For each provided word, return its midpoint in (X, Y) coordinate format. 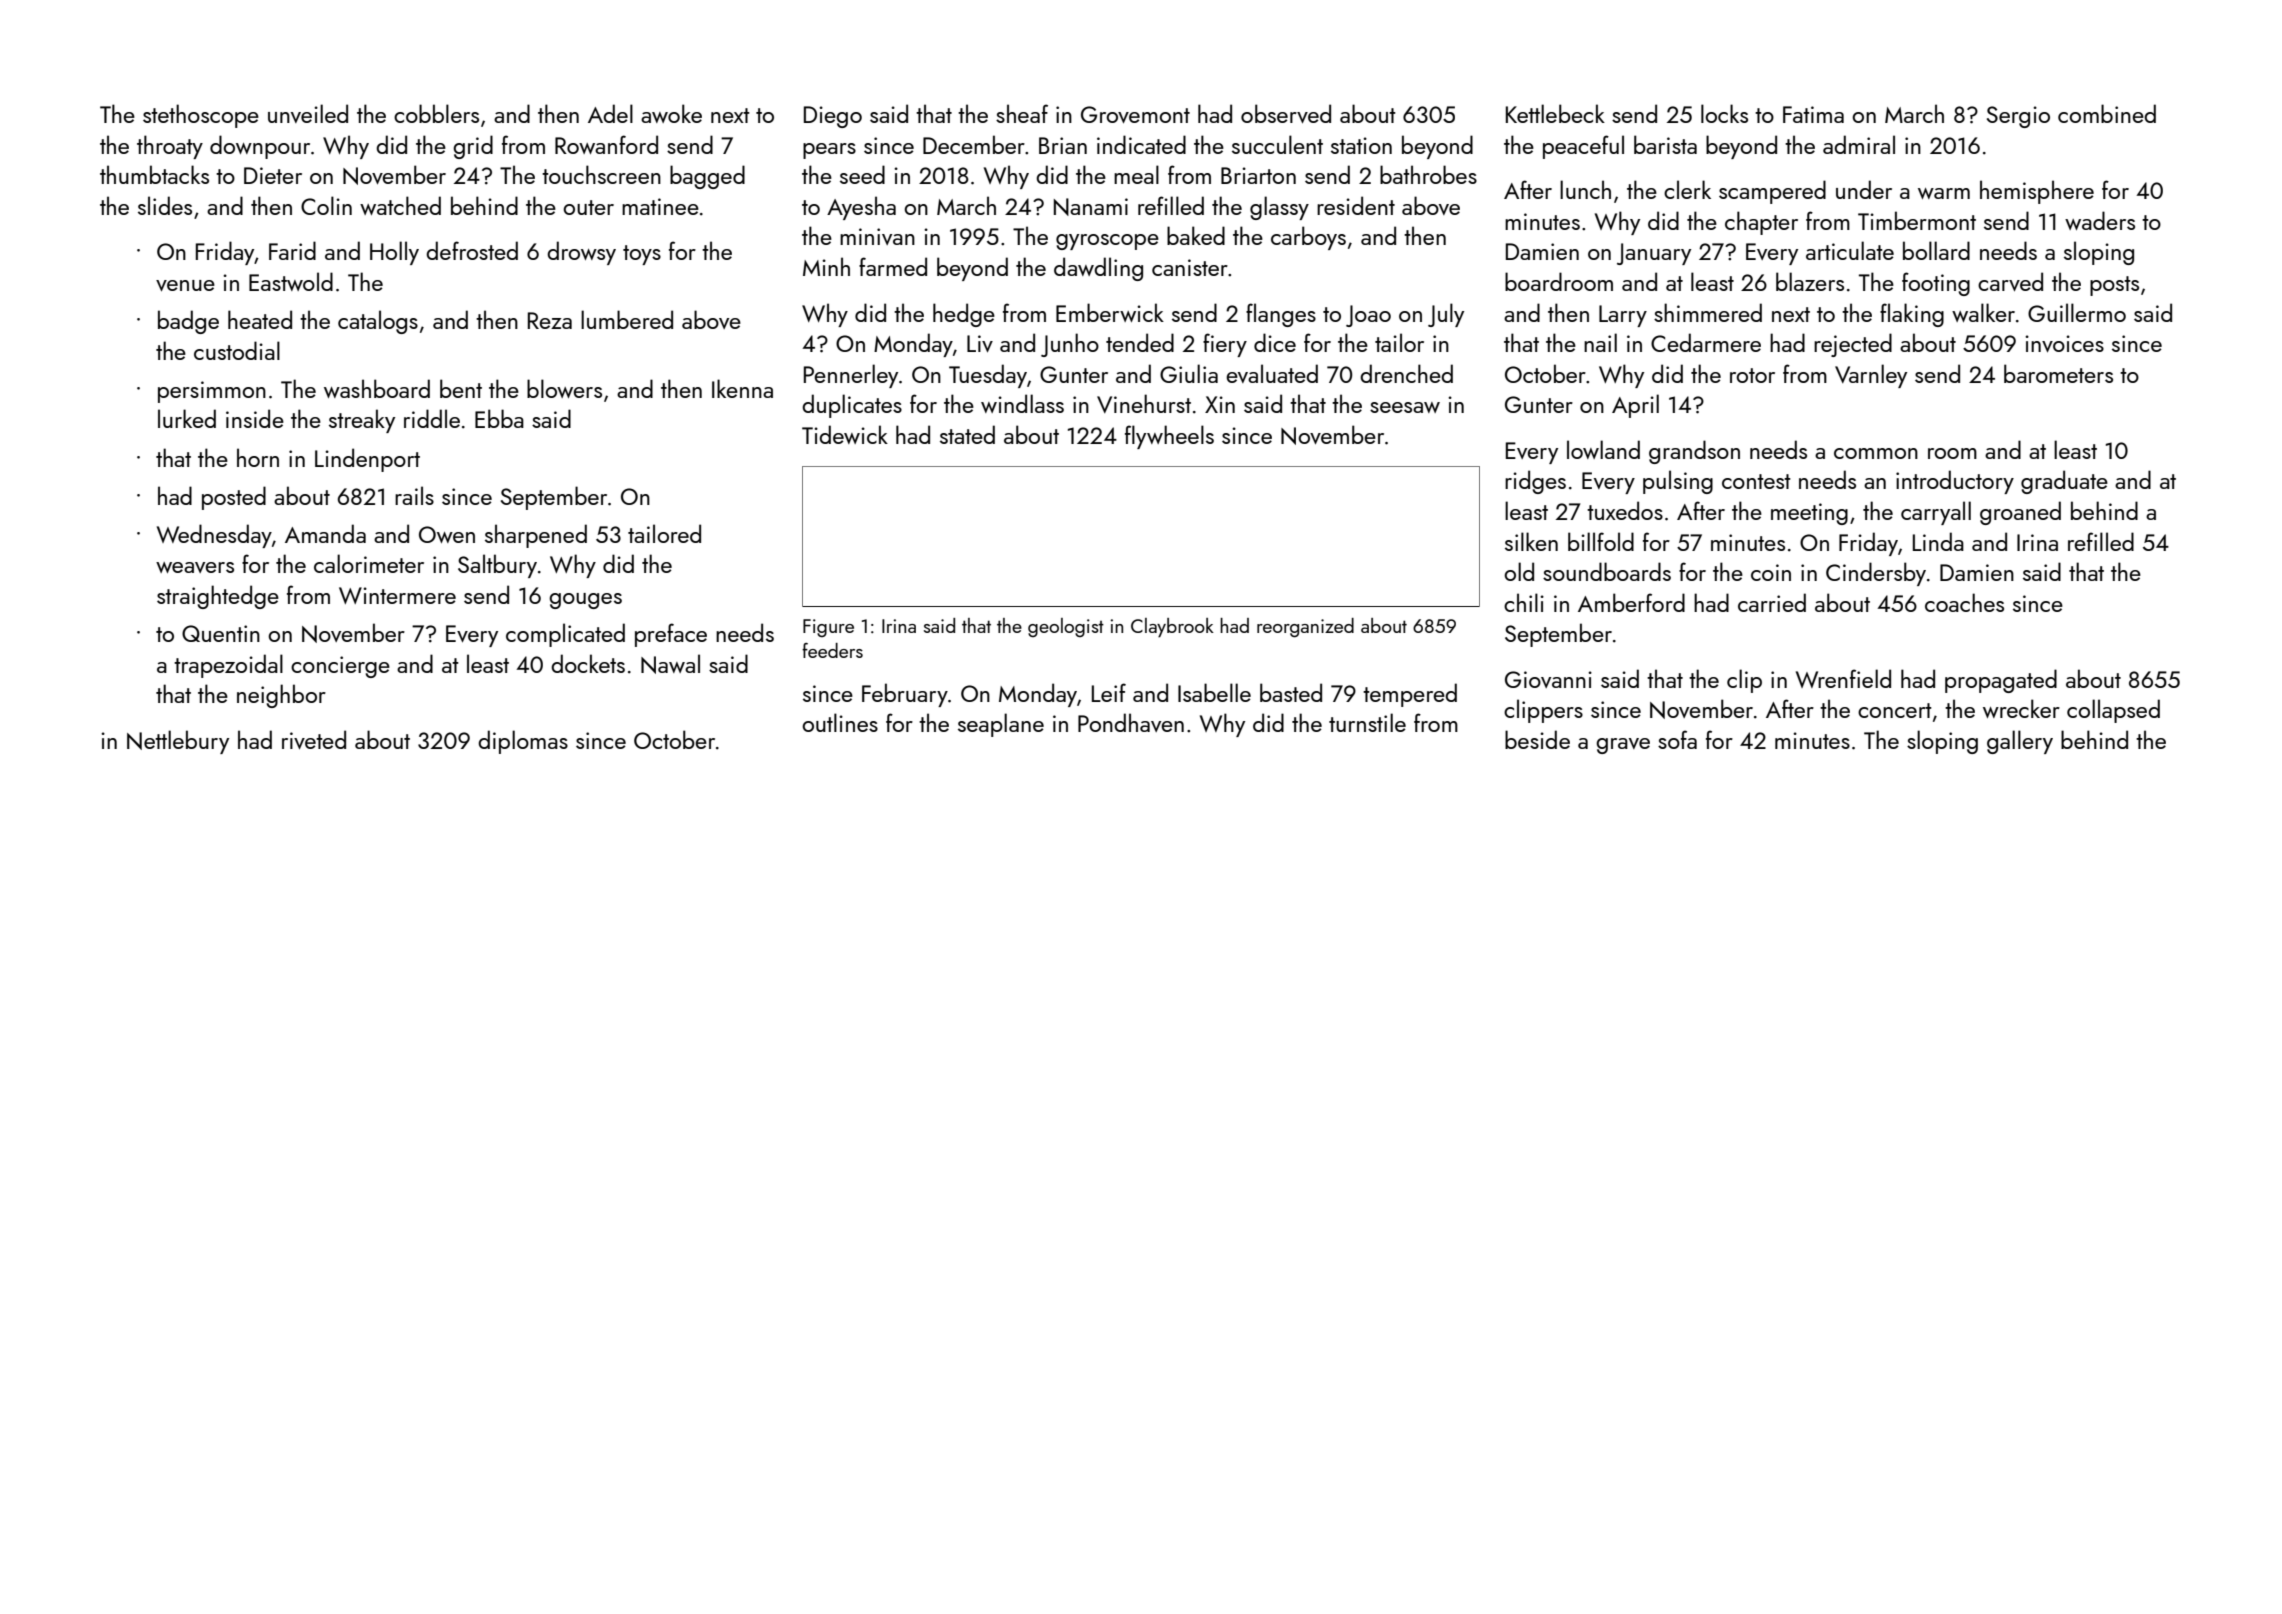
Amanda (325, 533)
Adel (610, 113)
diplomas (523, 742)
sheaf (1022, 113)
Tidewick (845, 434)
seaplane (1001, 725)
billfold (1601, 541)
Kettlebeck (1555, 113)
